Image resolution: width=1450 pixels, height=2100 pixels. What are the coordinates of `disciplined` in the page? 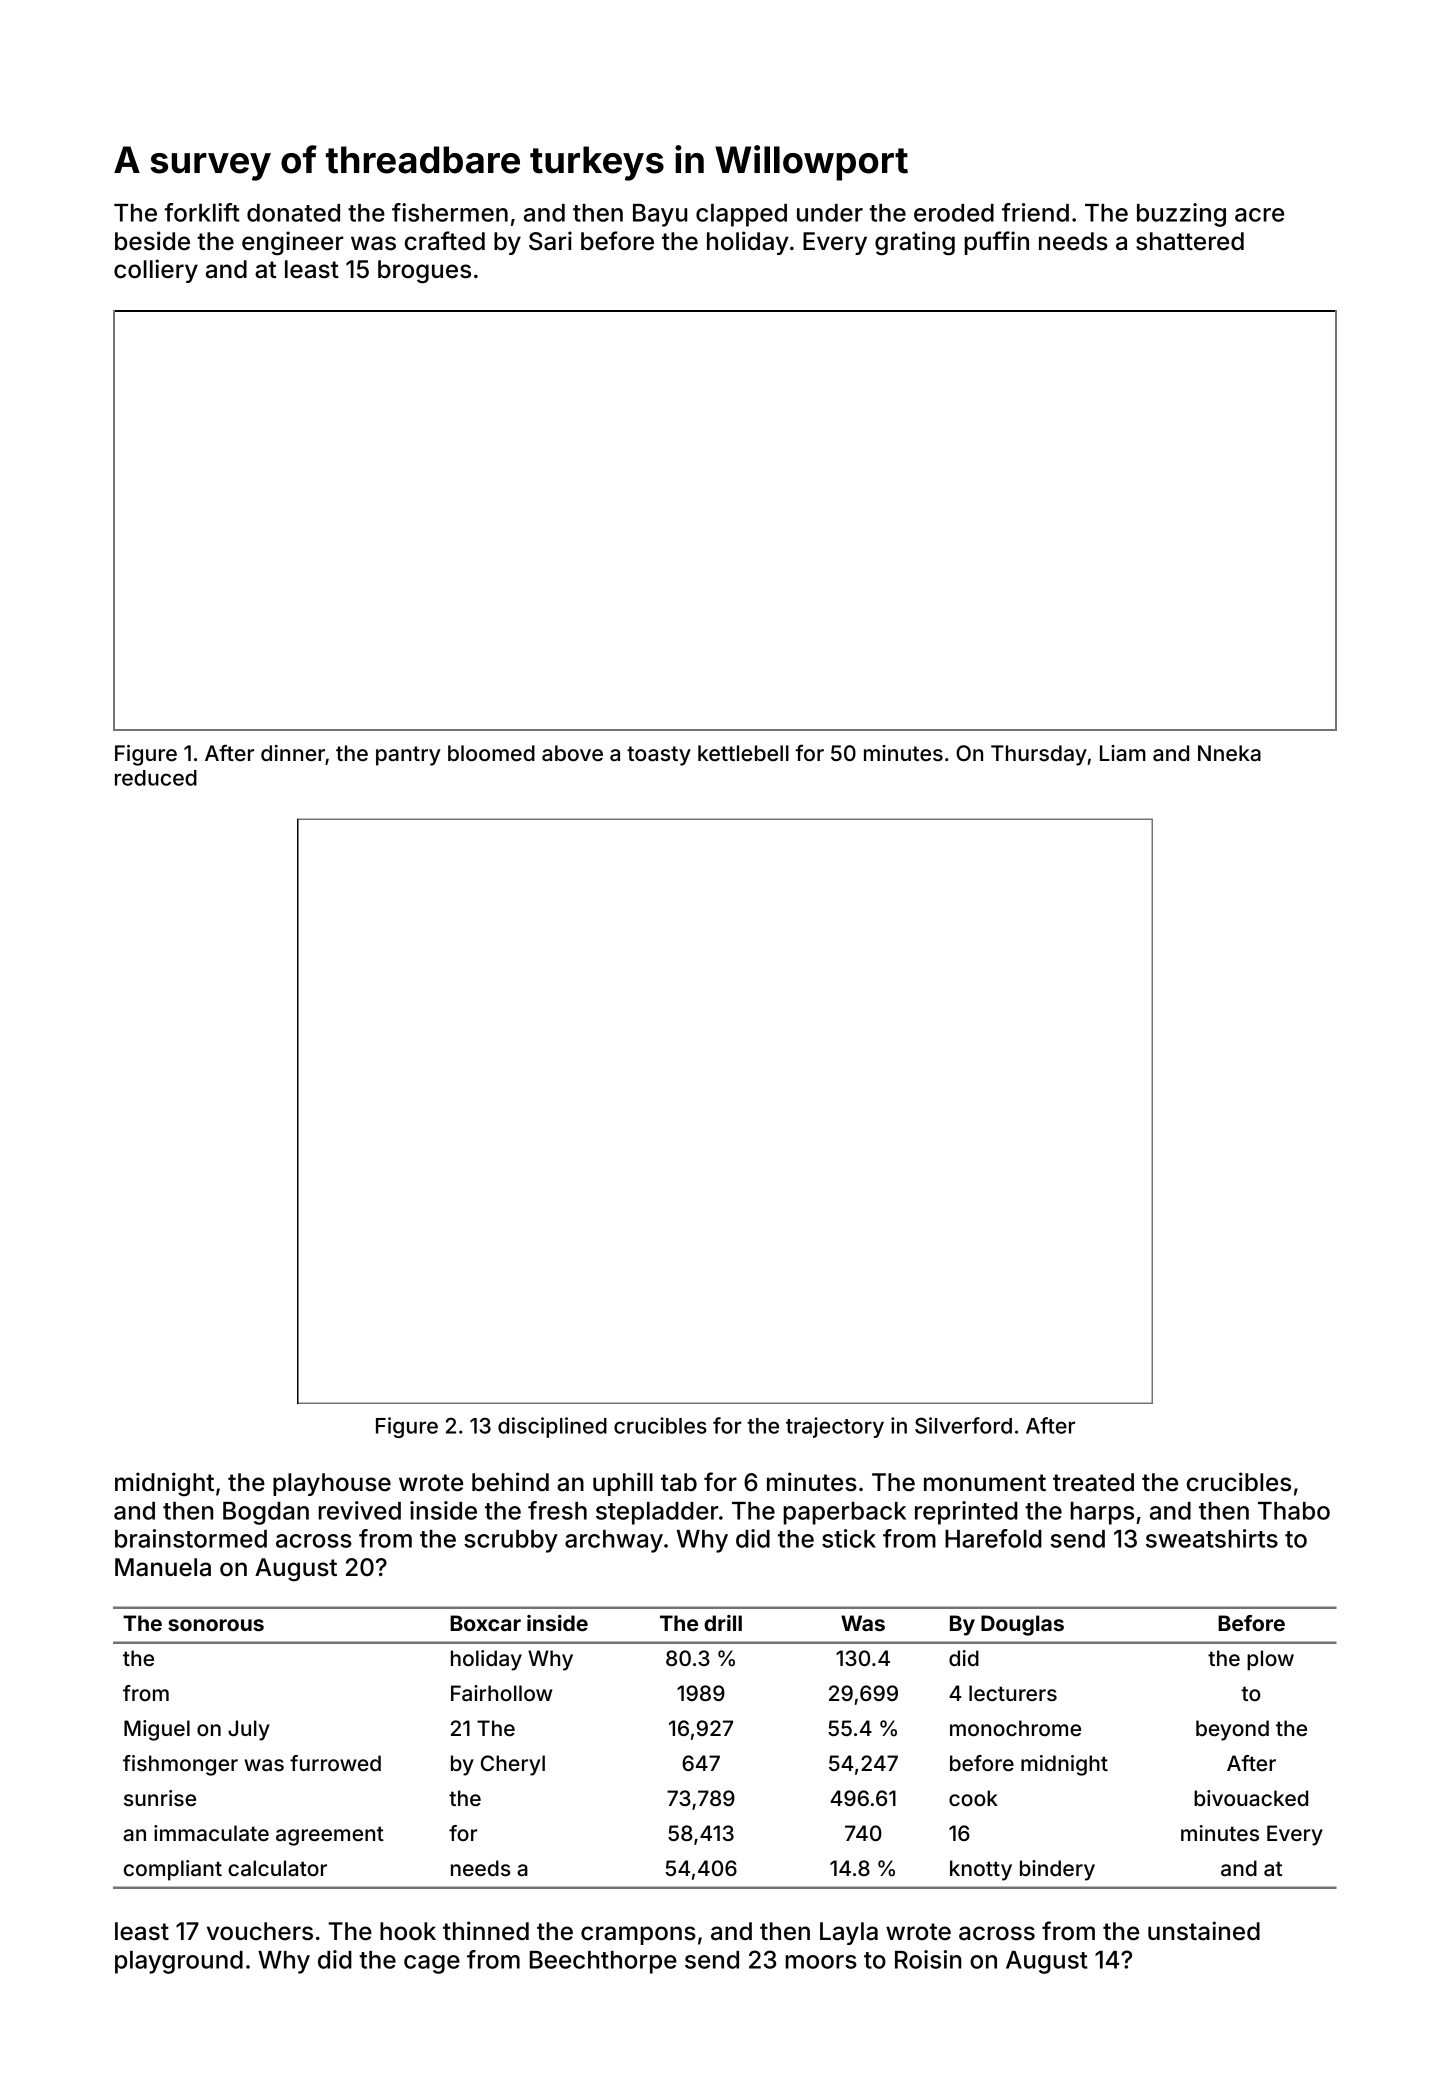 It's located at (552, 1427).
